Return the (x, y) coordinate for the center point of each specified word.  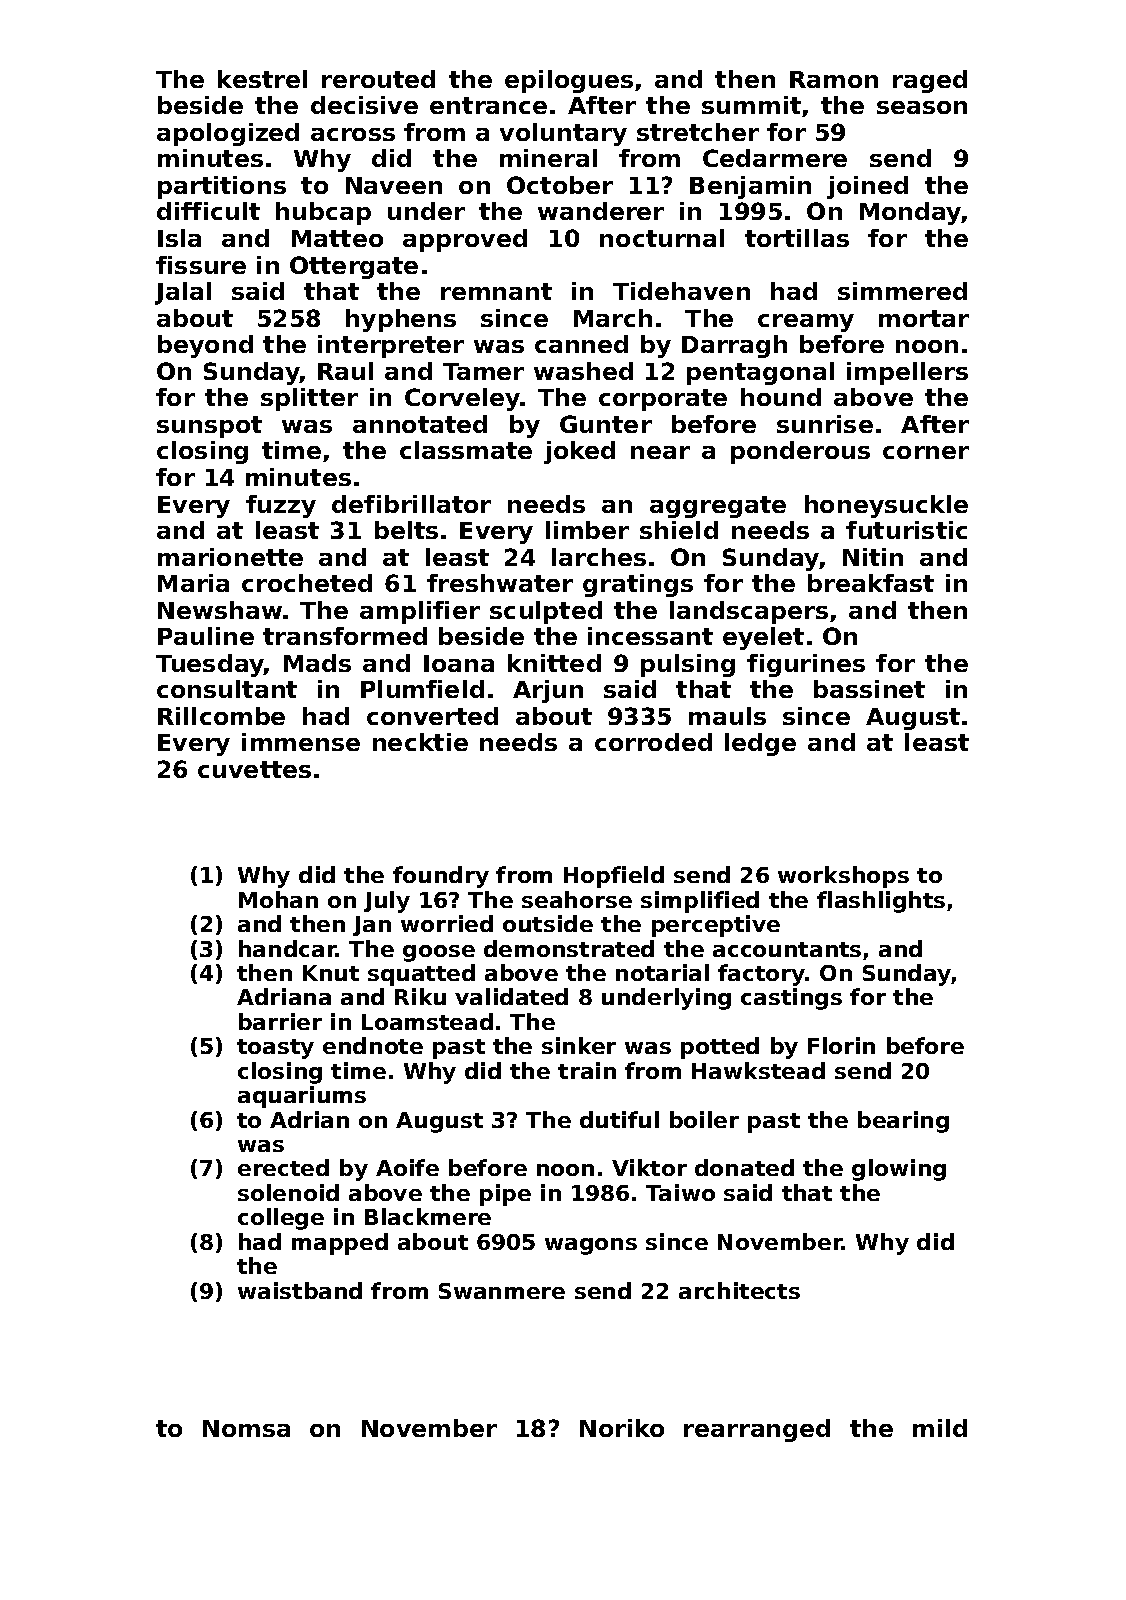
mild (940, 1428)
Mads (317, 663)
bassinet (869, 689)
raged (930, 81)
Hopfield (614, 877)
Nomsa (246, 1428)
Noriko (622, 1428)
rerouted (378, 79)
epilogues (569, 81)
